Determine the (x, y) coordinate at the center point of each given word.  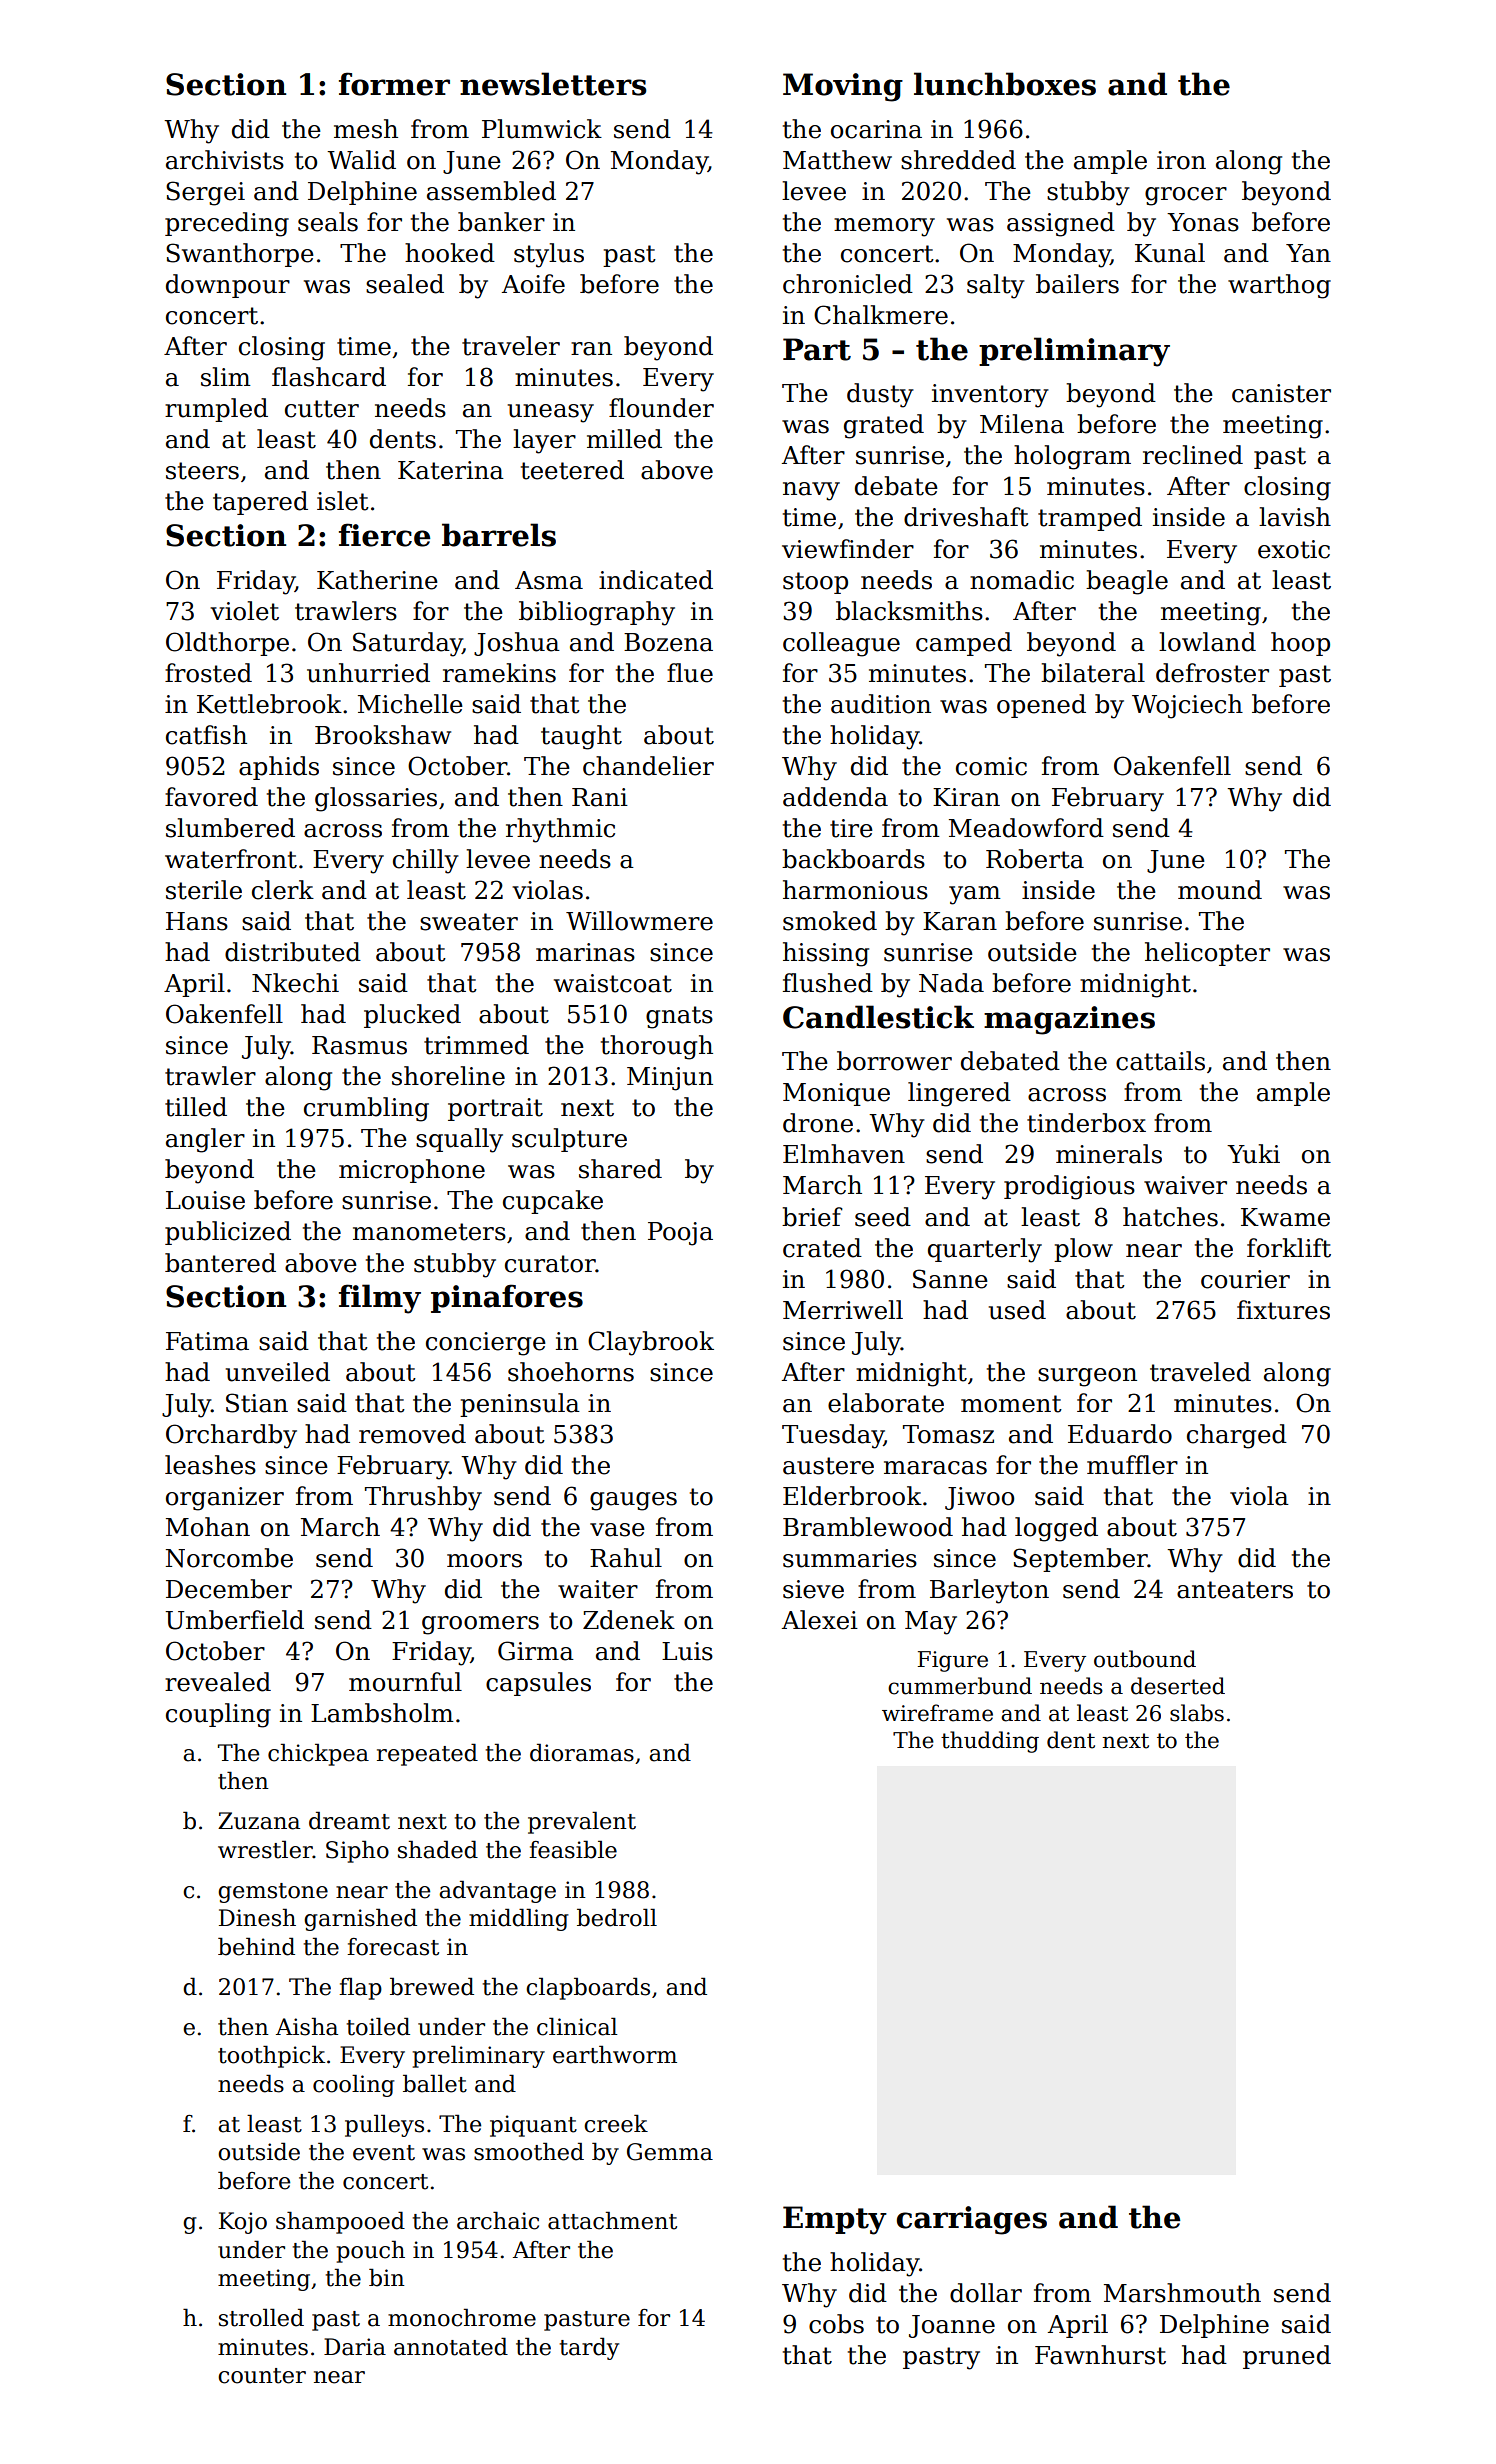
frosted (208, 673)
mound (1220, 890)
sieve (813, 1589)
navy (811, 491)
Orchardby (231, 1436)
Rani (600, 797)
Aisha (307, 2026)
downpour (228, 286)
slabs (1197, 1713)
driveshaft (966, 517)
